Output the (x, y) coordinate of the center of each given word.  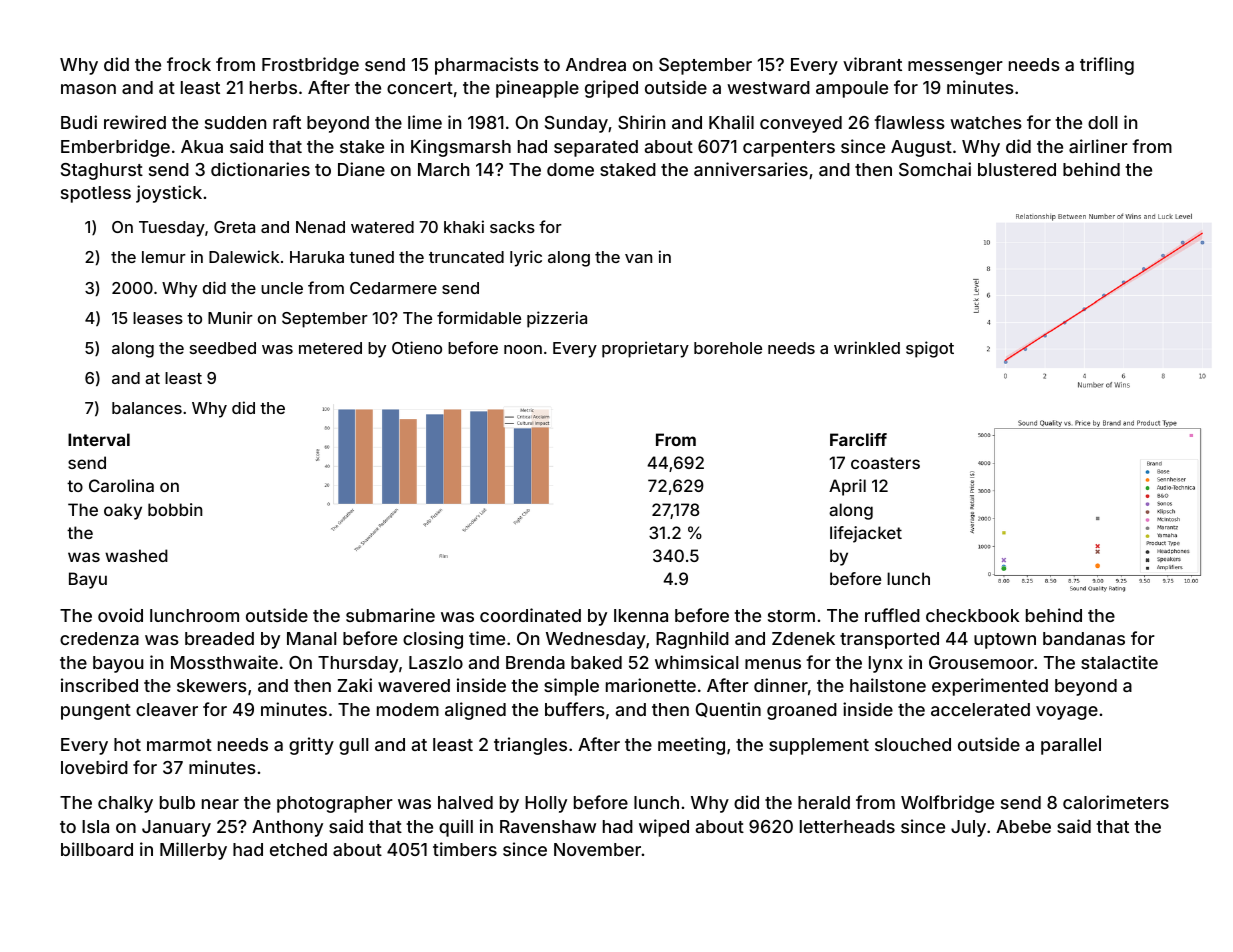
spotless (96, 194)
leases (158, 318)
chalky (125, 804)
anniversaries (751, 169)
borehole (728, 348)
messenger (955, 68)
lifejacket (866, 534)
